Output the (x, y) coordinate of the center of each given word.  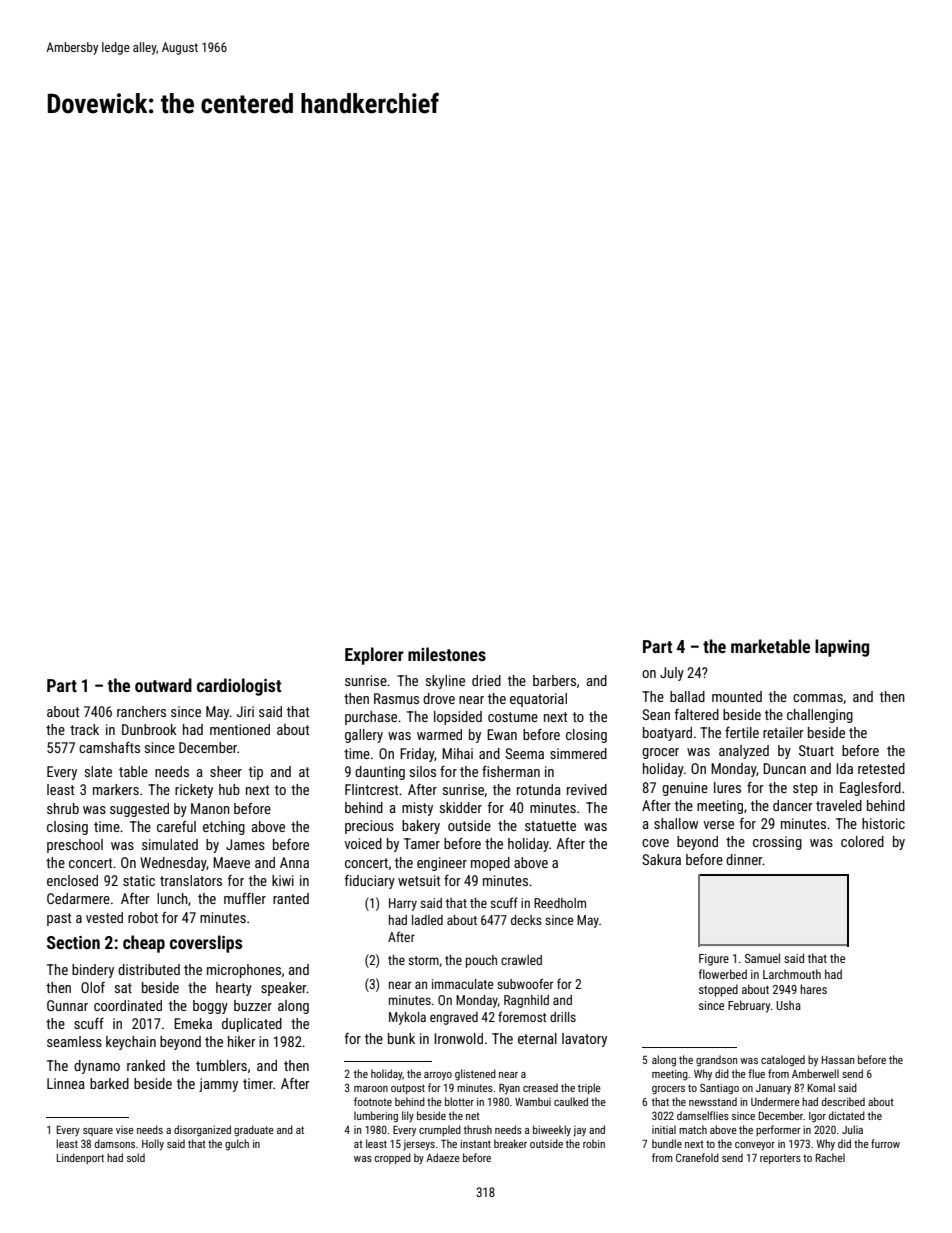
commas (818, 698)
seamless (74, 1041)
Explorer (374, 656)
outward (163, 685)
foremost (522, 1016)
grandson (716, 1061)
